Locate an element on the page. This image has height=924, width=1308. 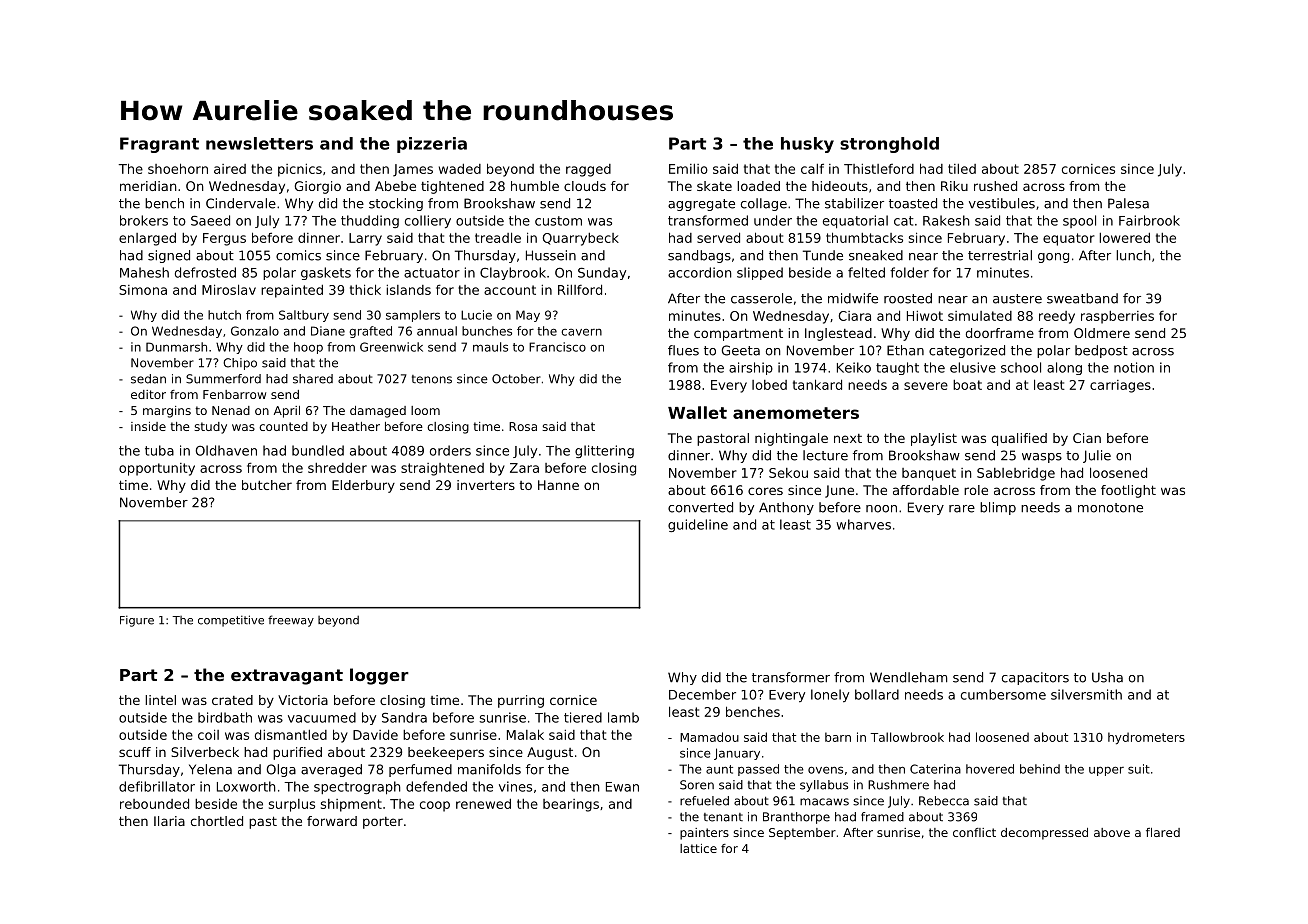
clouds is located at coordinates (585, 186).
